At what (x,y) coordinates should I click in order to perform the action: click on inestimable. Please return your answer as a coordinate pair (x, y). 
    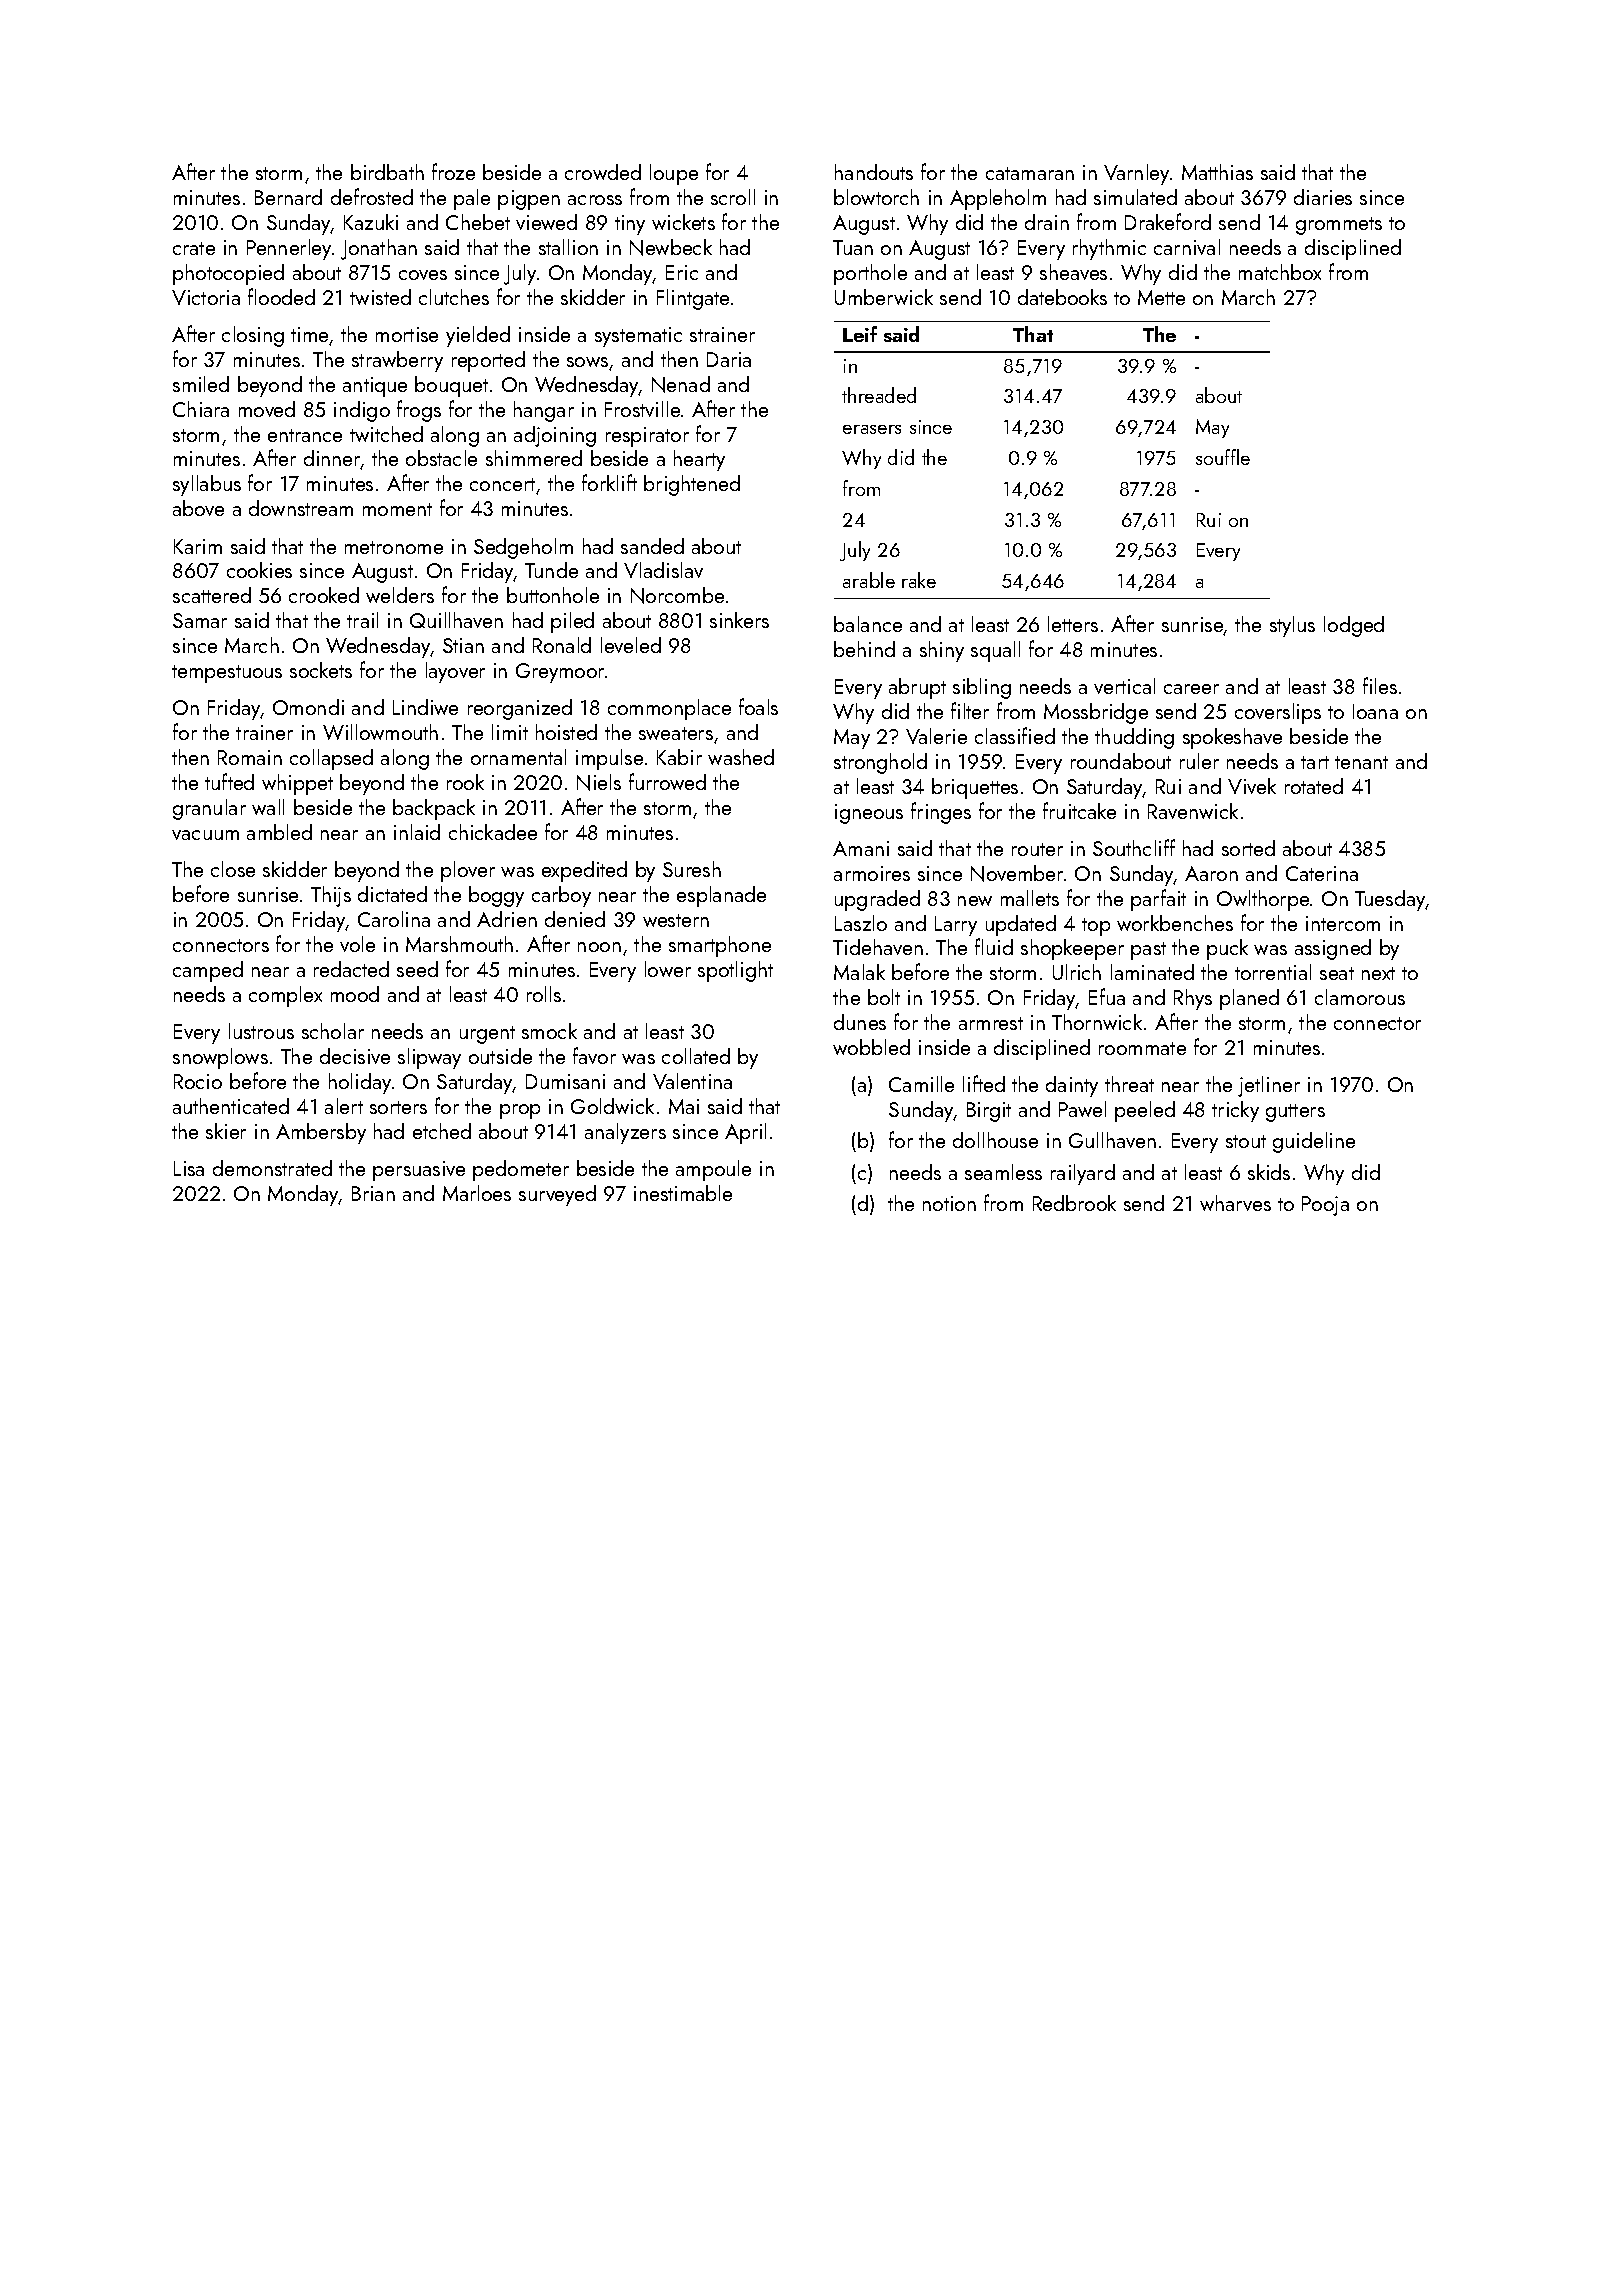
    Looking at the image, I should click on (683, 1193).
